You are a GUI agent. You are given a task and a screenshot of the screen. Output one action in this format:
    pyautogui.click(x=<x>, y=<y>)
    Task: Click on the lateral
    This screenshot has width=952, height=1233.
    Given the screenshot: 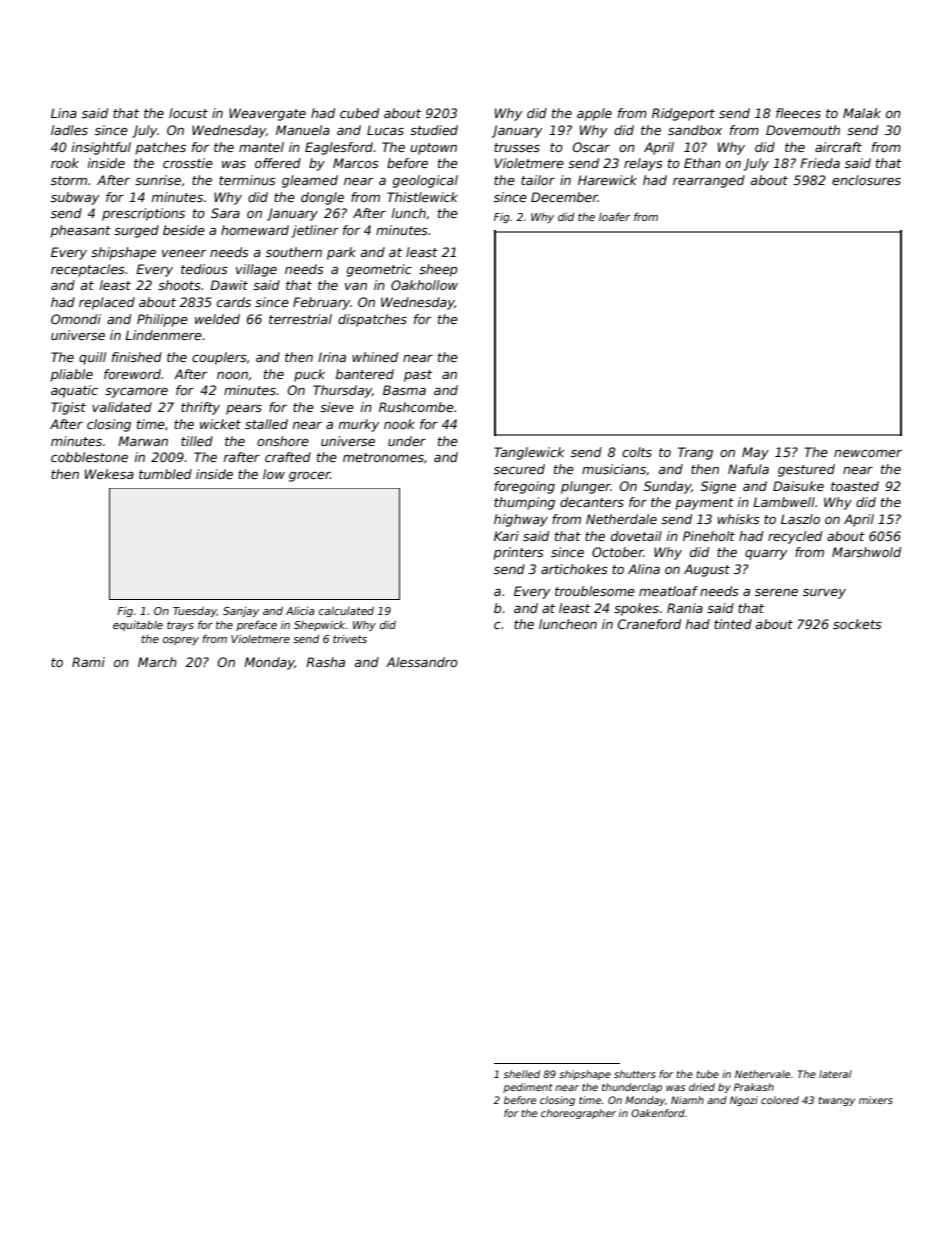 What is the action you would take?
    pyautogui.click(x=835, y=1074)
